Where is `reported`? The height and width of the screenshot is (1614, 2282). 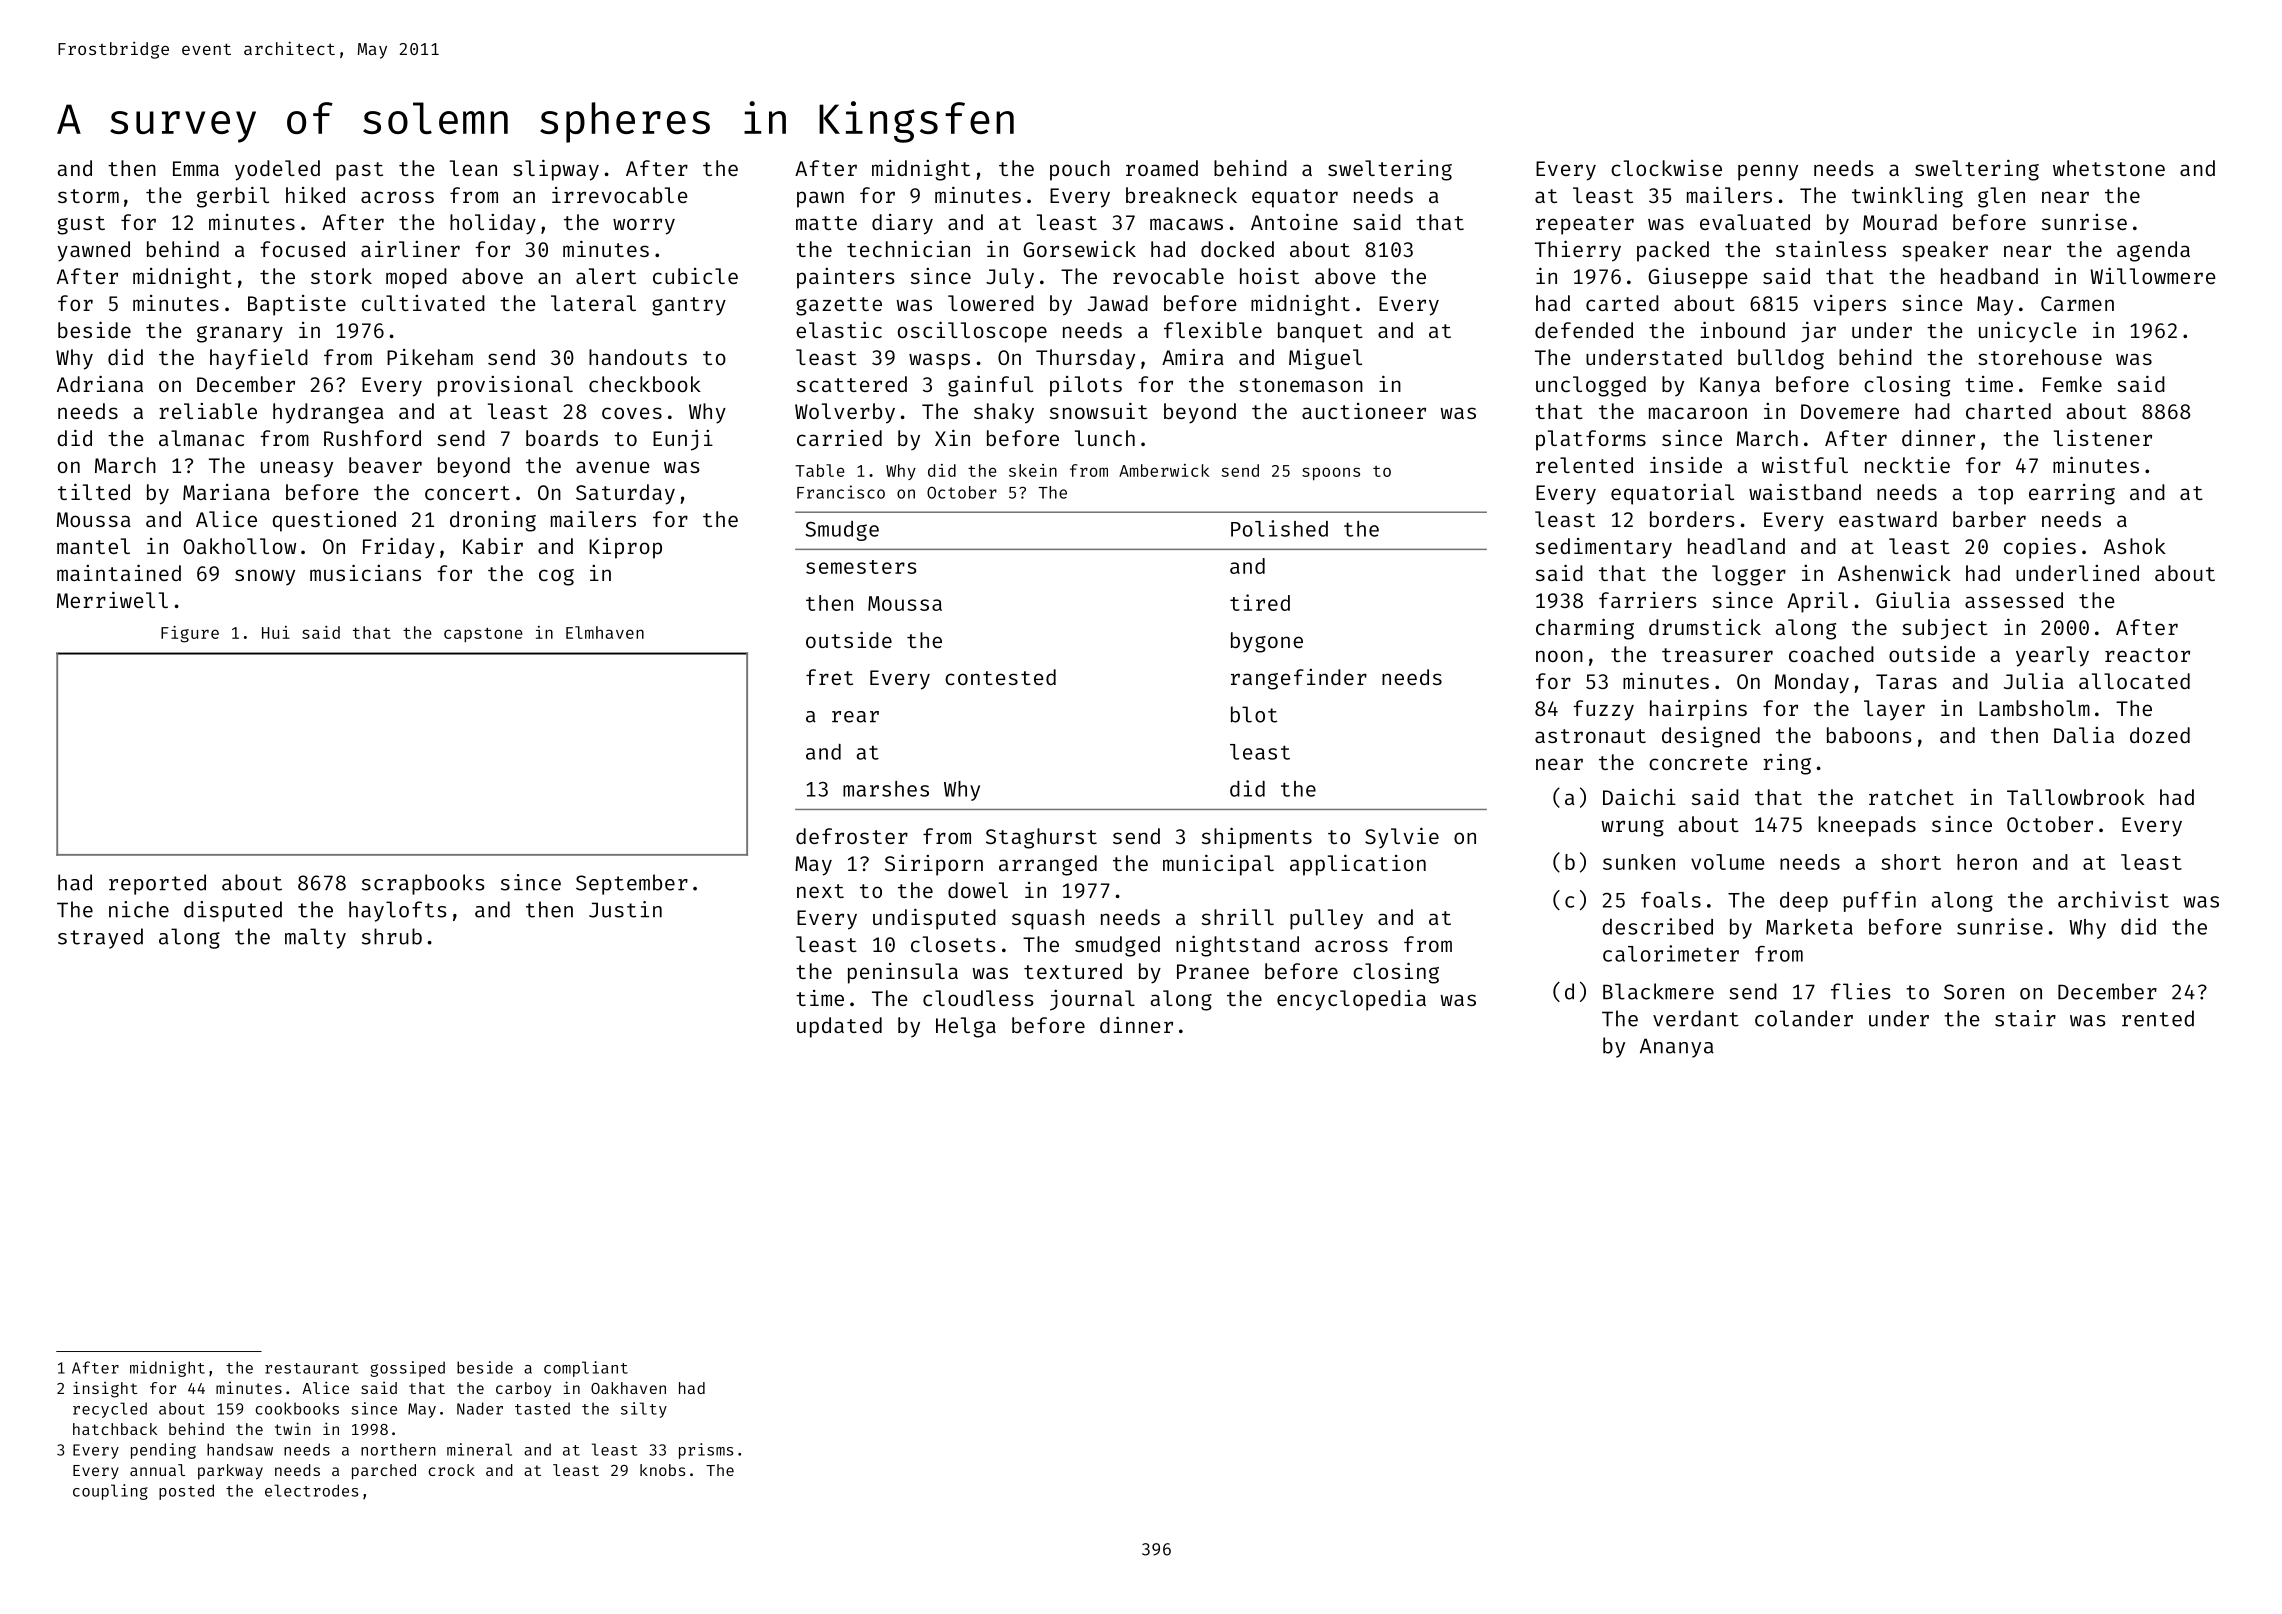
reported is located at coordinates (157, 884).
